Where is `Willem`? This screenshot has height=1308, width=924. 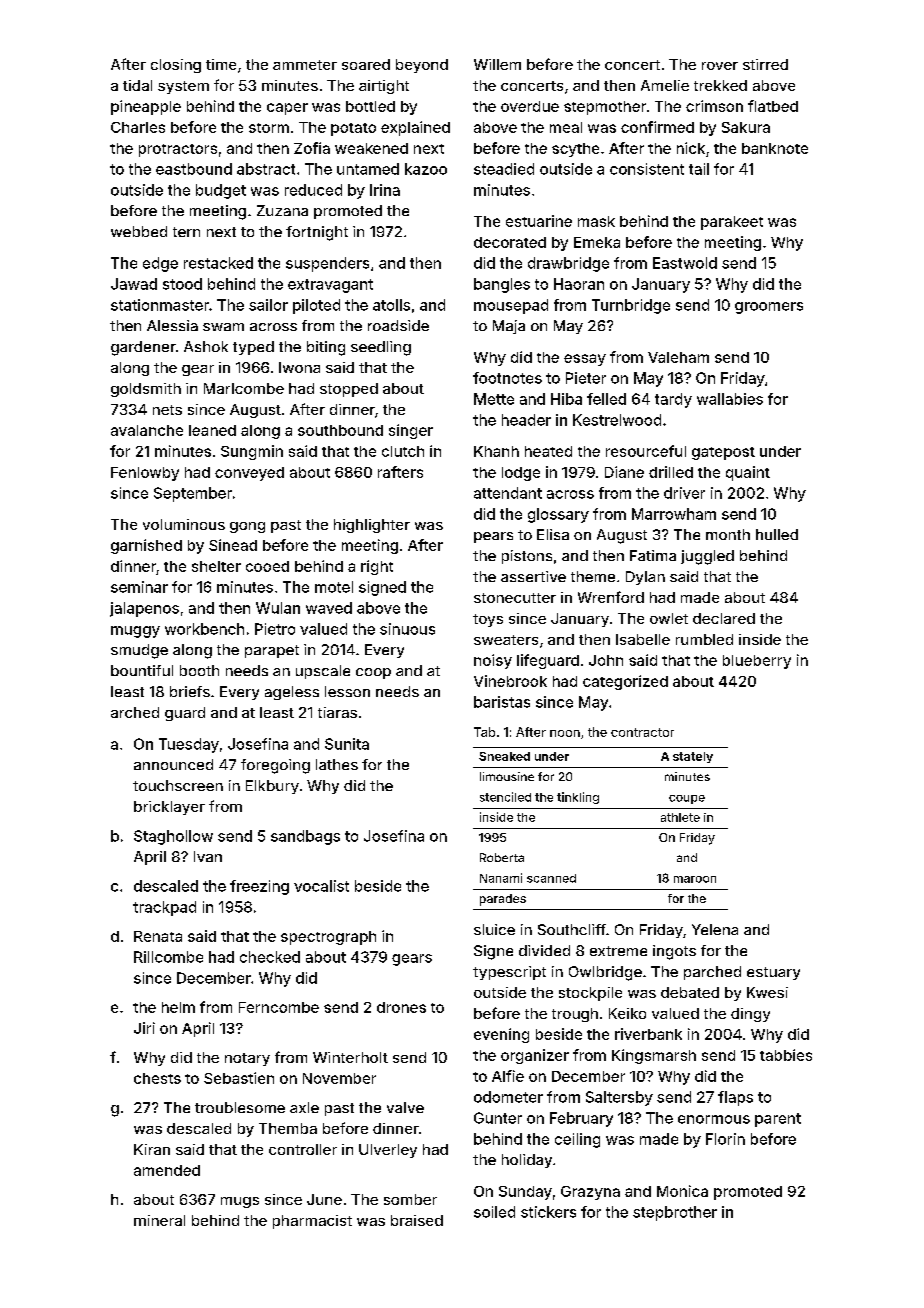
Willem is located at coordinates (497, 64).
